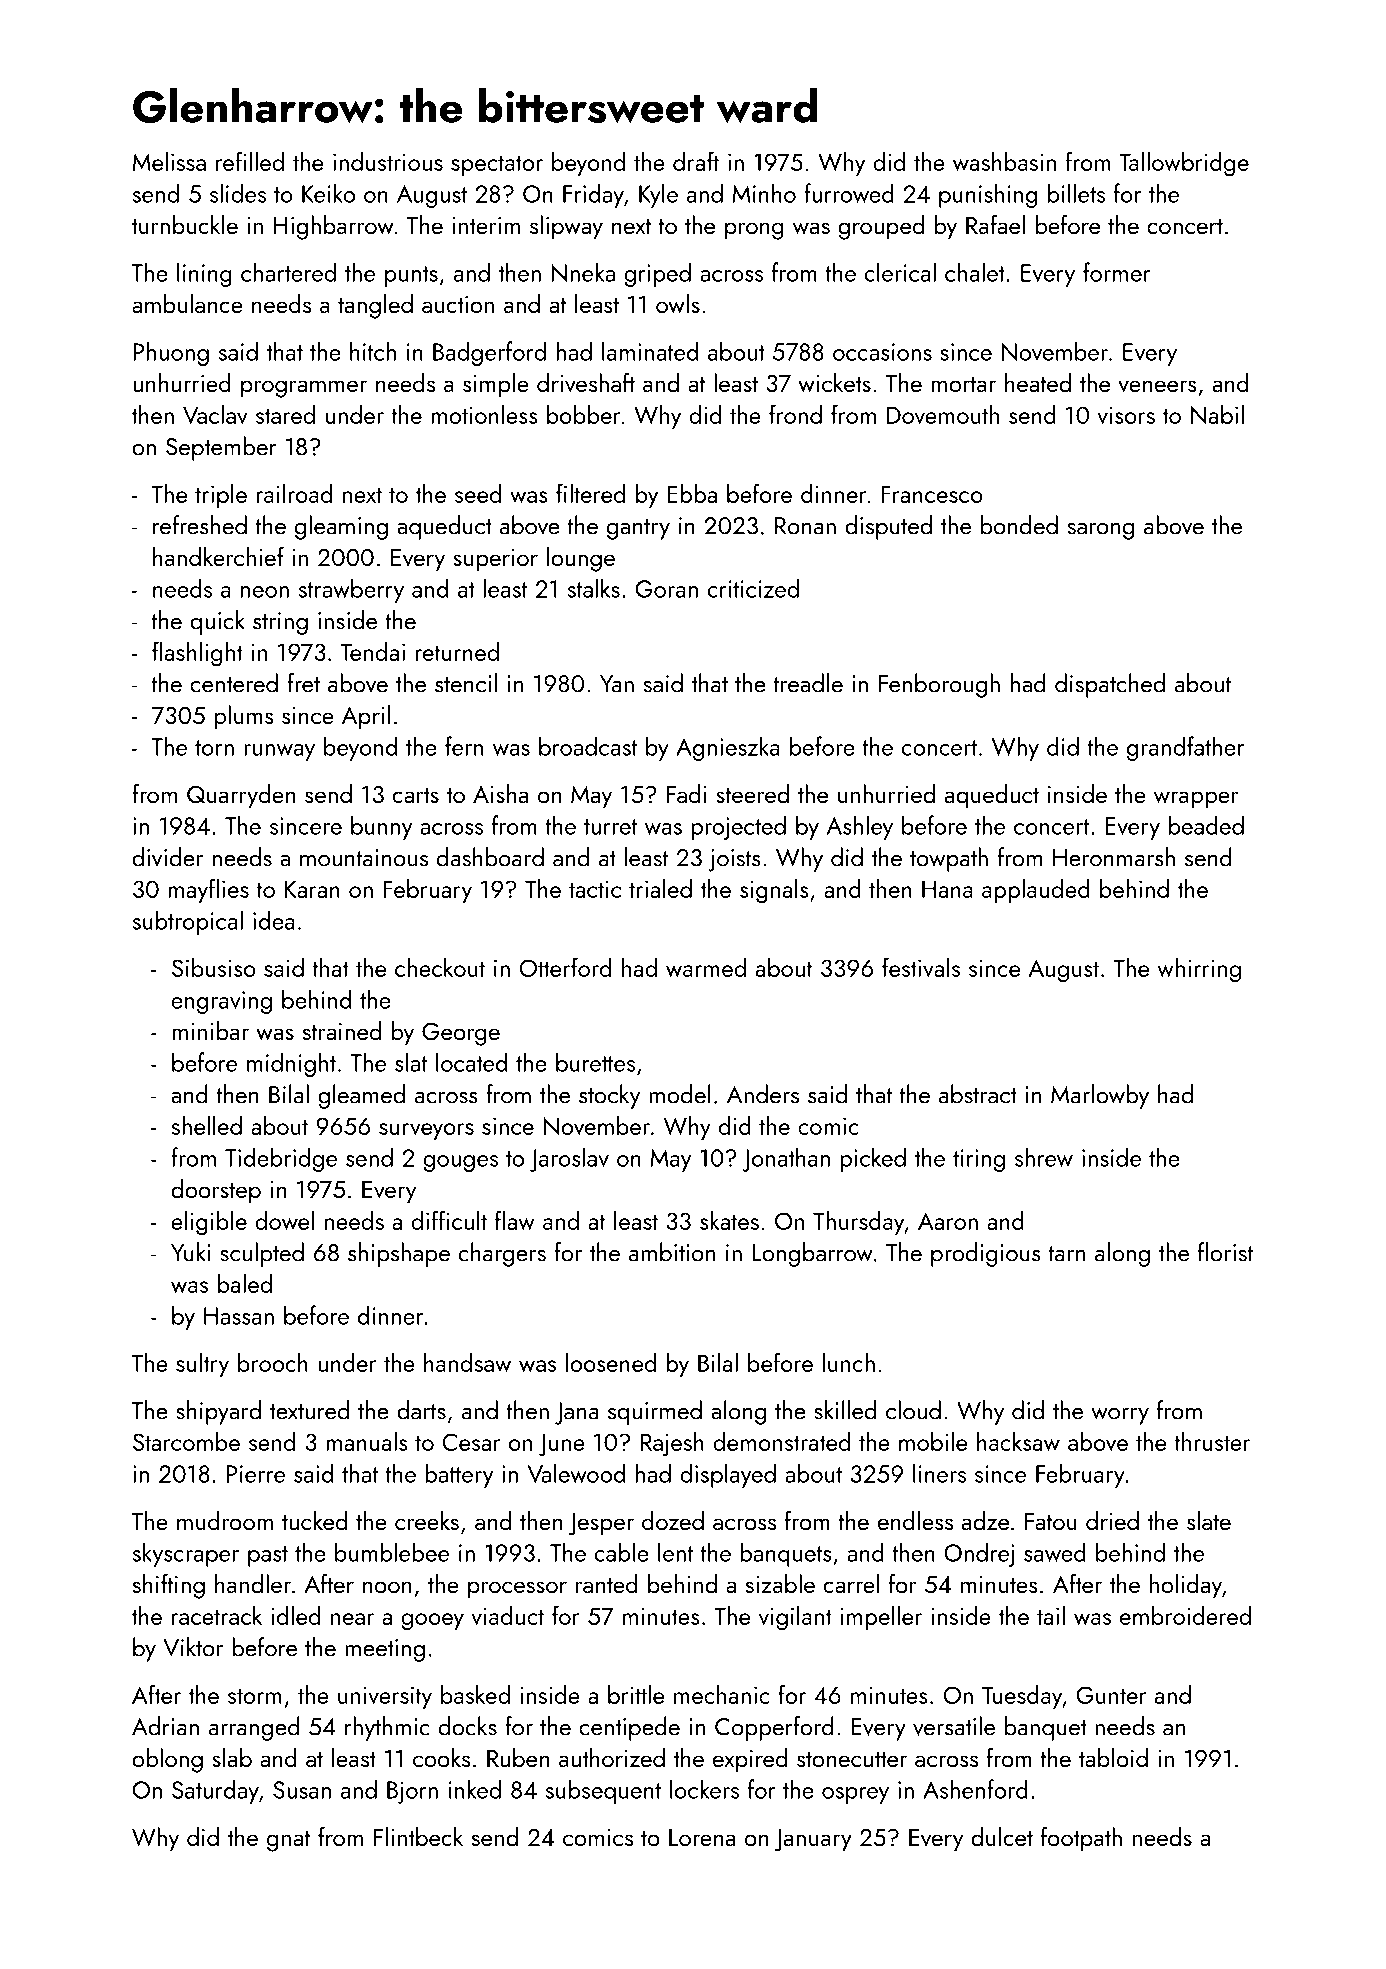  What do you see at coordinates (1081, 1839) in the screenshot?
I see `footpath` at bounding box center [1081, 1839].
